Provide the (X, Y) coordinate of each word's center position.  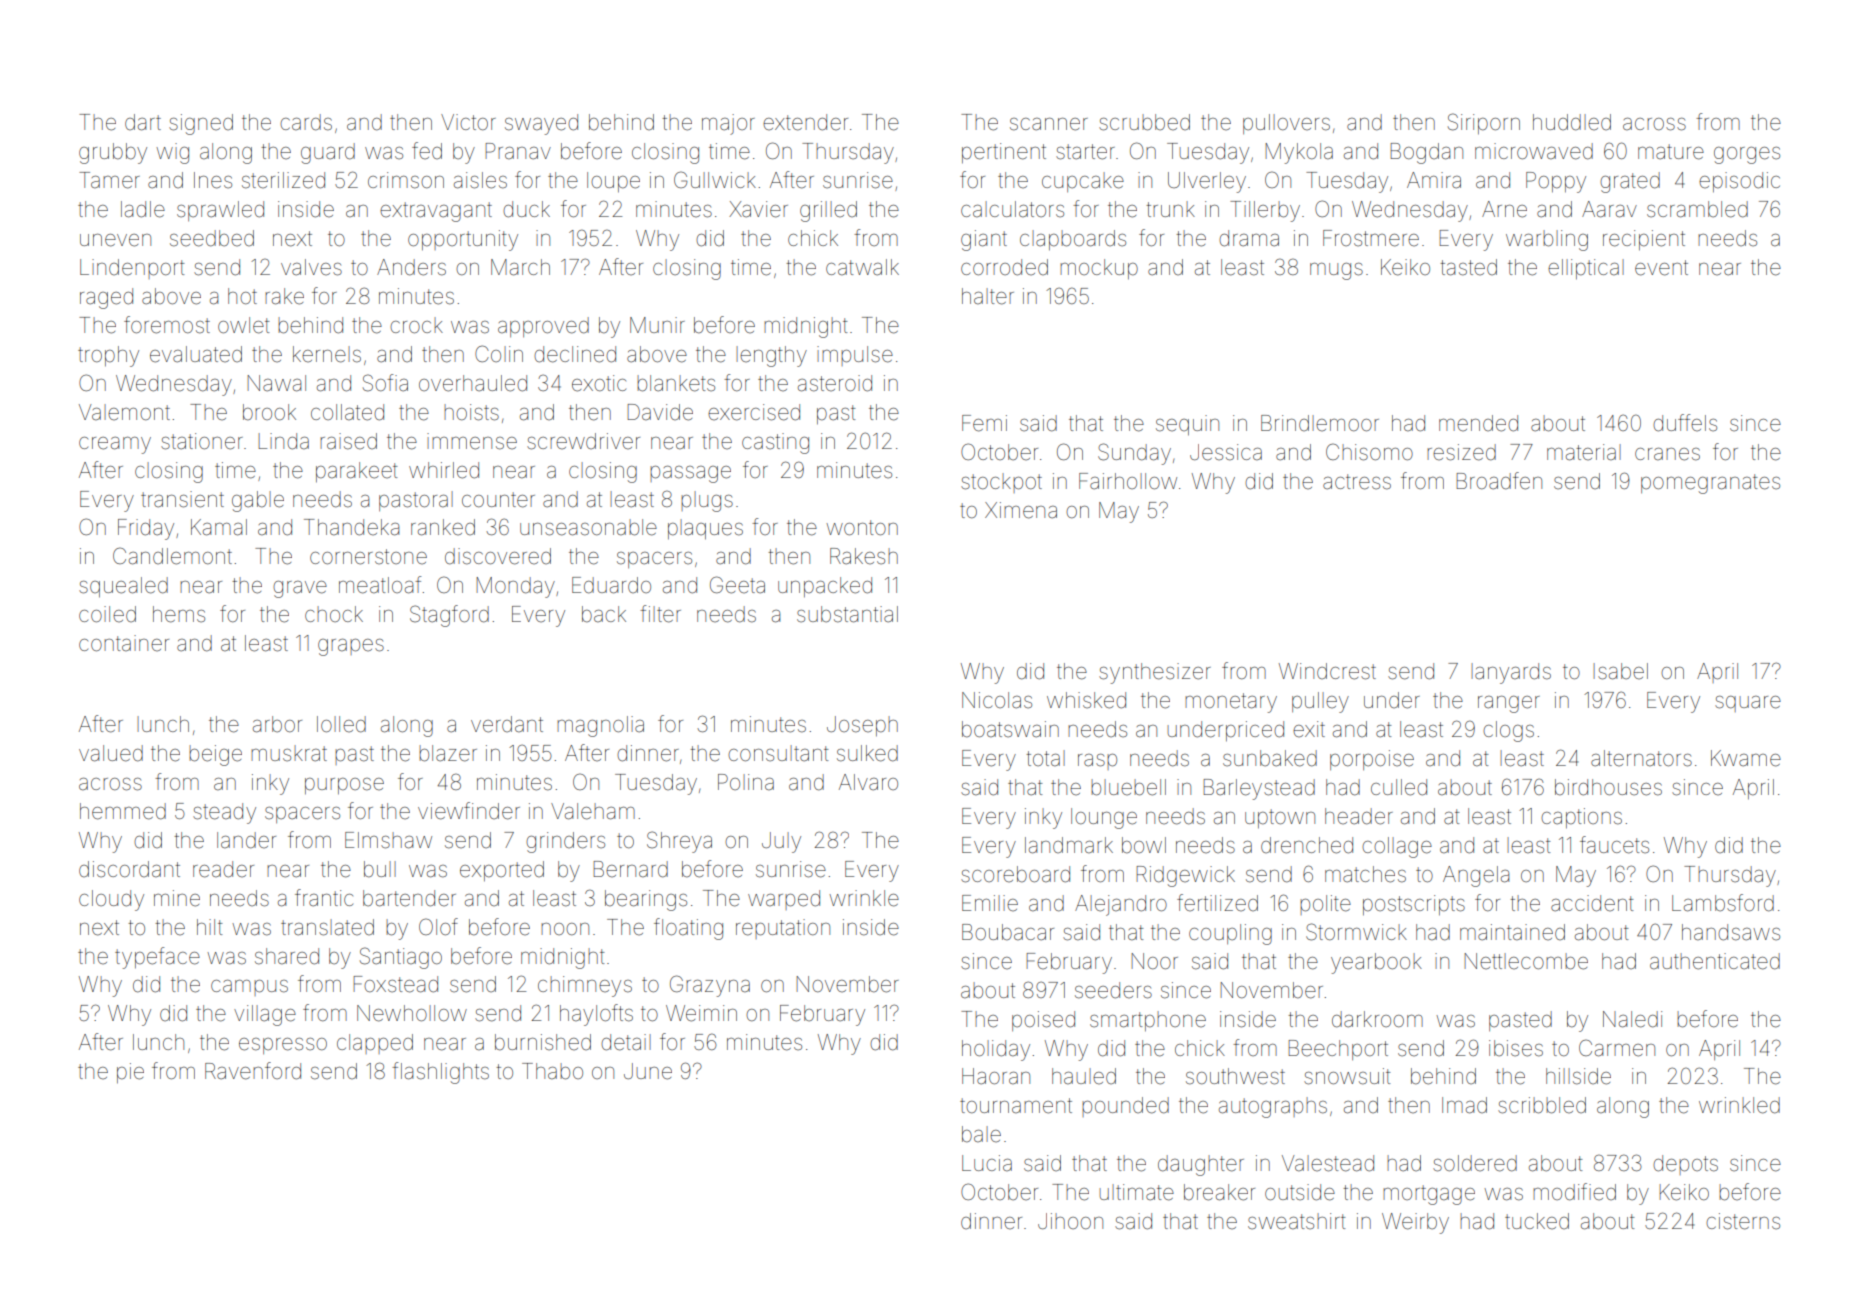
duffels (1685, 423)
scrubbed (1144, 122)
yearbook (1376, 963)
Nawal (276, 383)
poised (1043, 1021)
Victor (468, 122)
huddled (1572, 122)
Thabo (552, 1071)
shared (287, 956)
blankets (676, 383)
